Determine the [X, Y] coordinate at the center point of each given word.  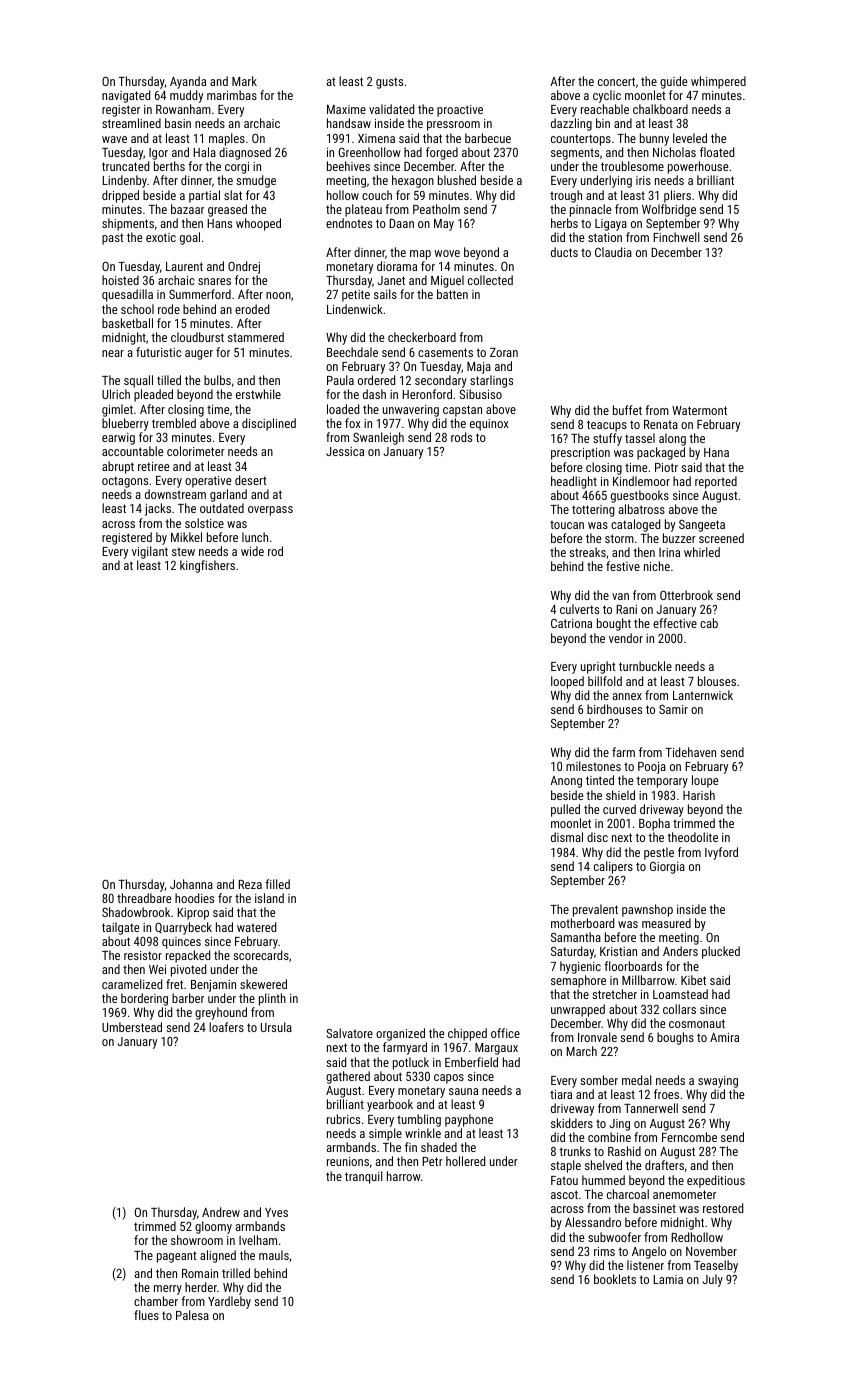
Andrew [221, 1212]
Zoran [504, 352]
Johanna [191, 884]
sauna [463, 1091]
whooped [258, 224]
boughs [675, 1038]
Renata [661, 424]
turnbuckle [645, 666]
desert [251, 480]
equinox [489, 425]
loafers [226, 1027]
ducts [564, 252]
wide [252, 551]
